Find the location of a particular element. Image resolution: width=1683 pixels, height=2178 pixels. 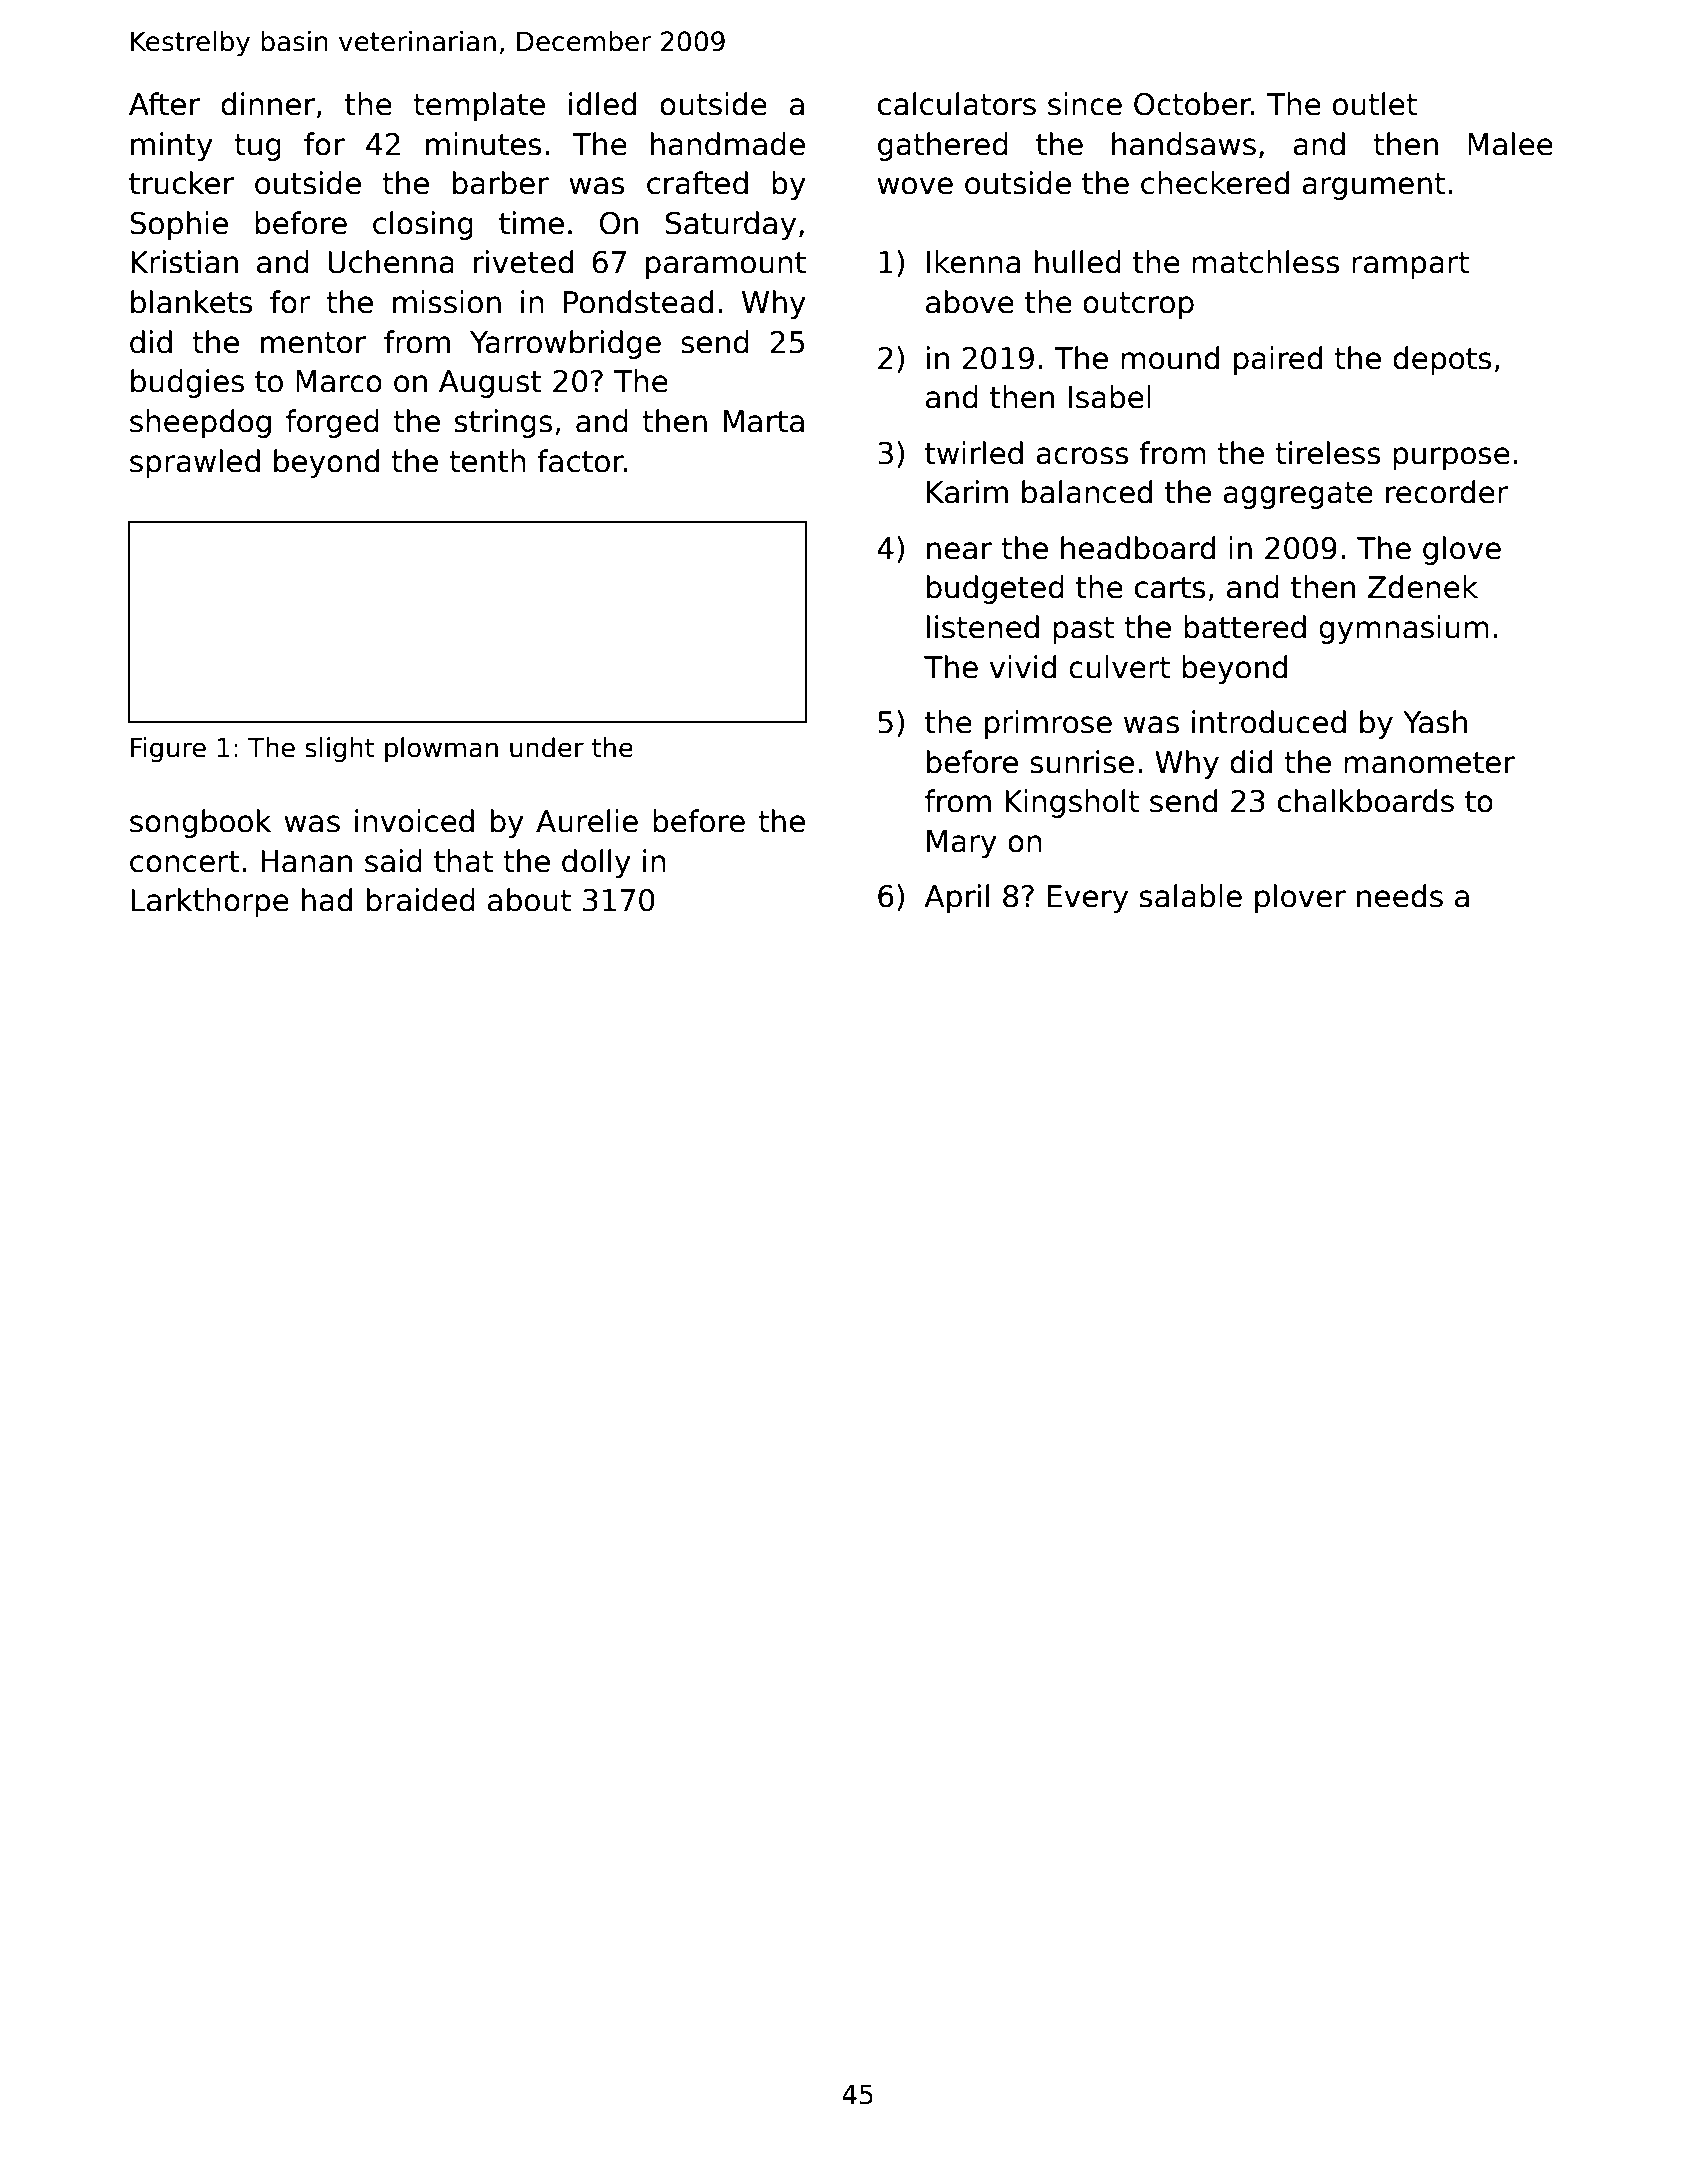

primrose is located at coordinates (1048, 724).
